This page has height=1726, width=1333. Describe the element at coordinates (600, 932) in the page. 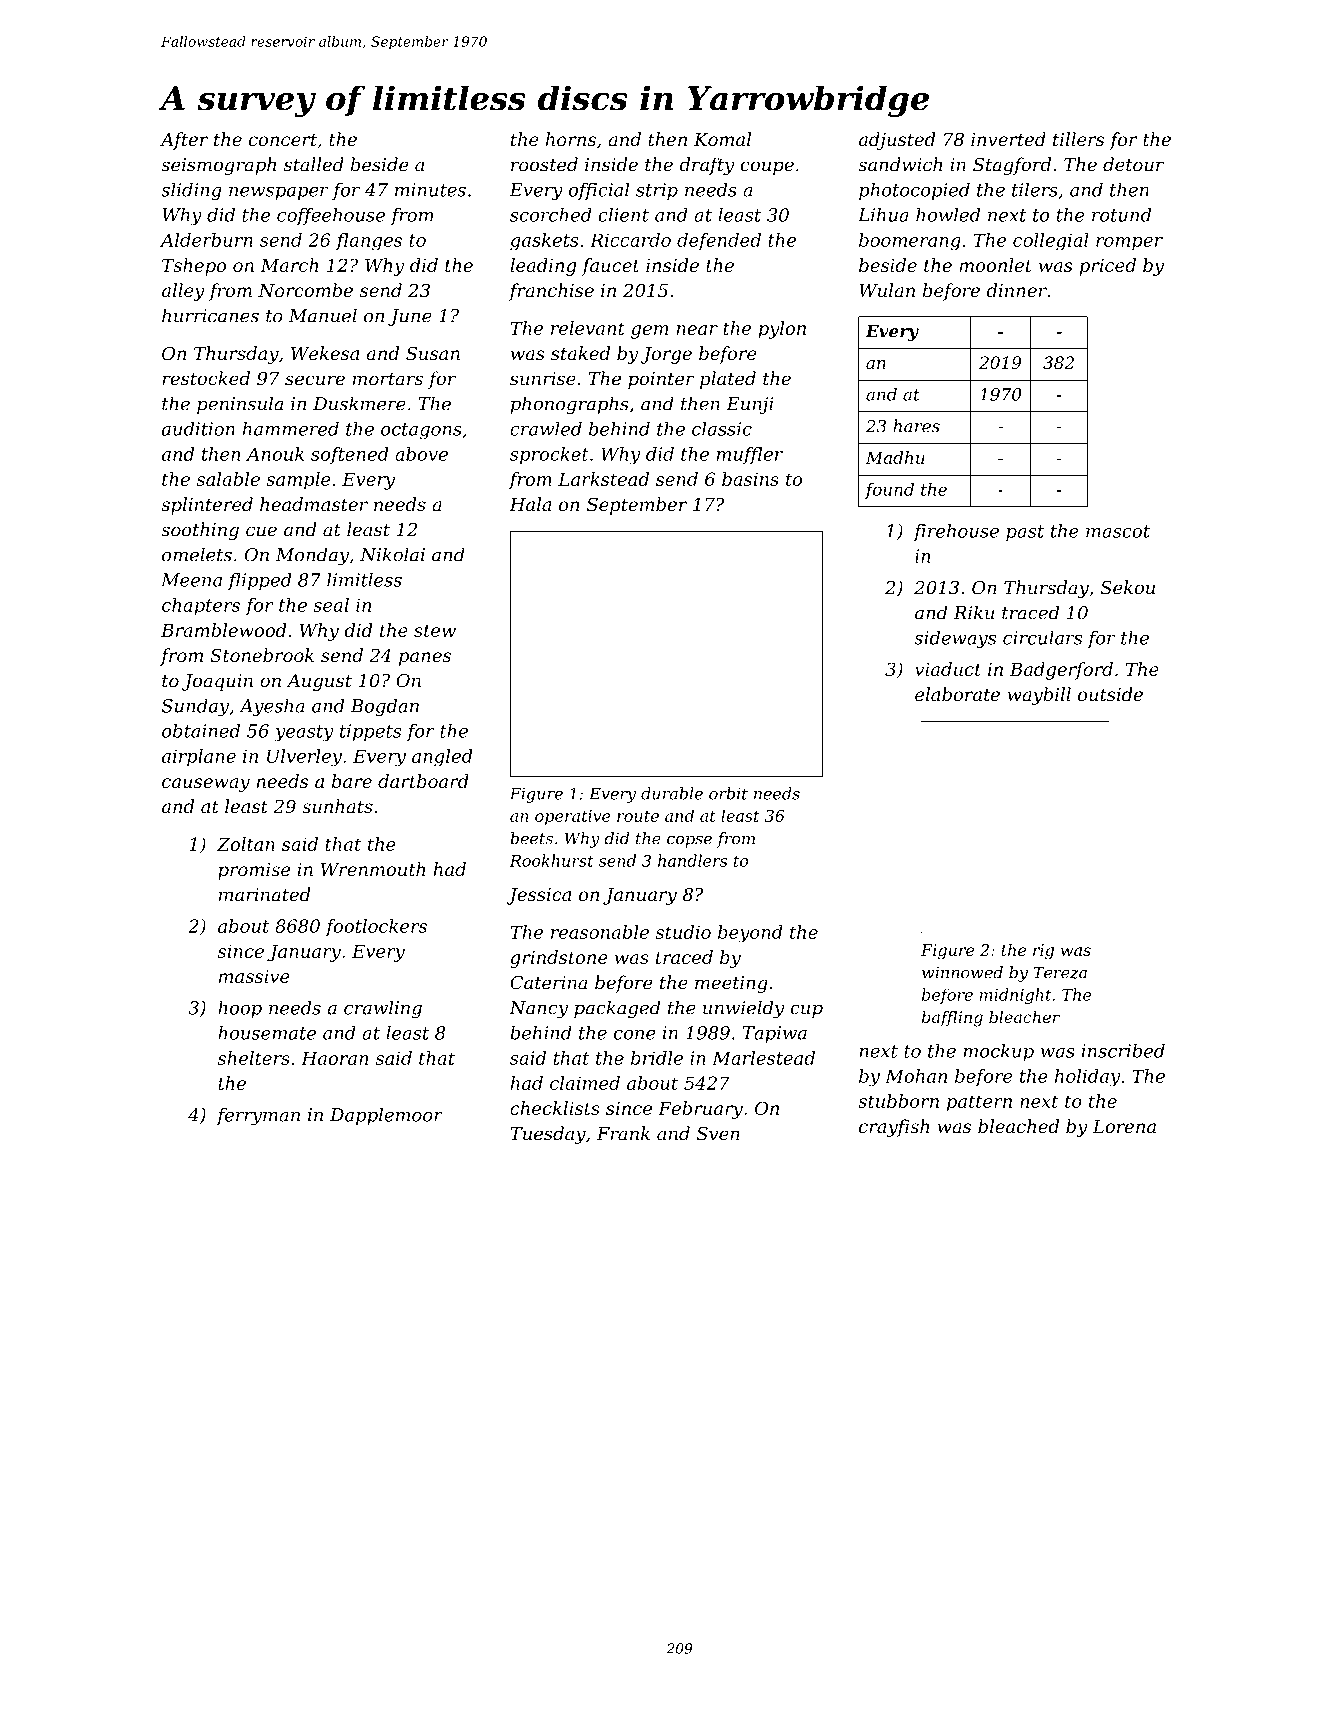

I see `reasonable` at that location.
